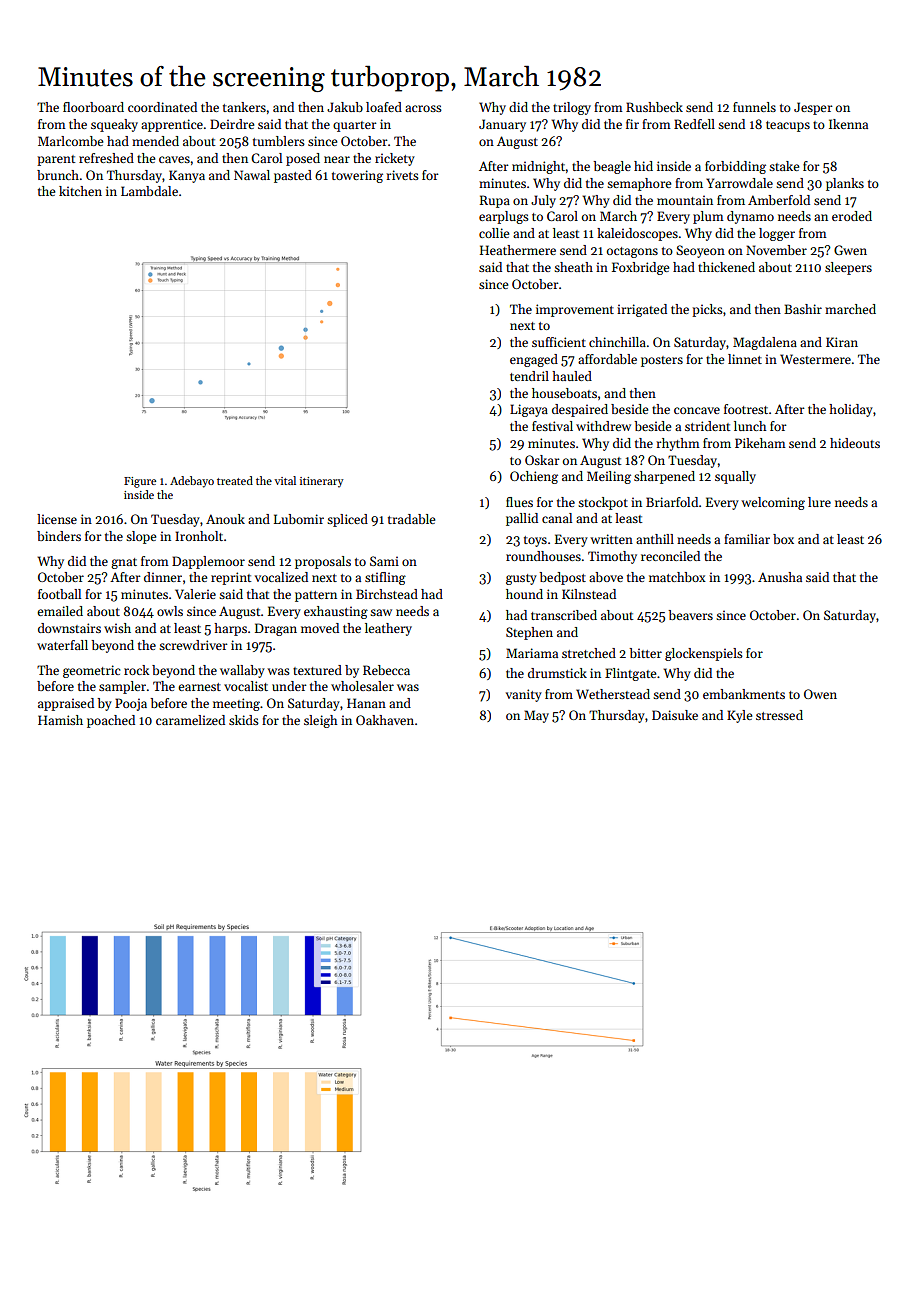 The height and width of the screenshot is (1308, 924). I want to click on treated, so click(235, 480).
